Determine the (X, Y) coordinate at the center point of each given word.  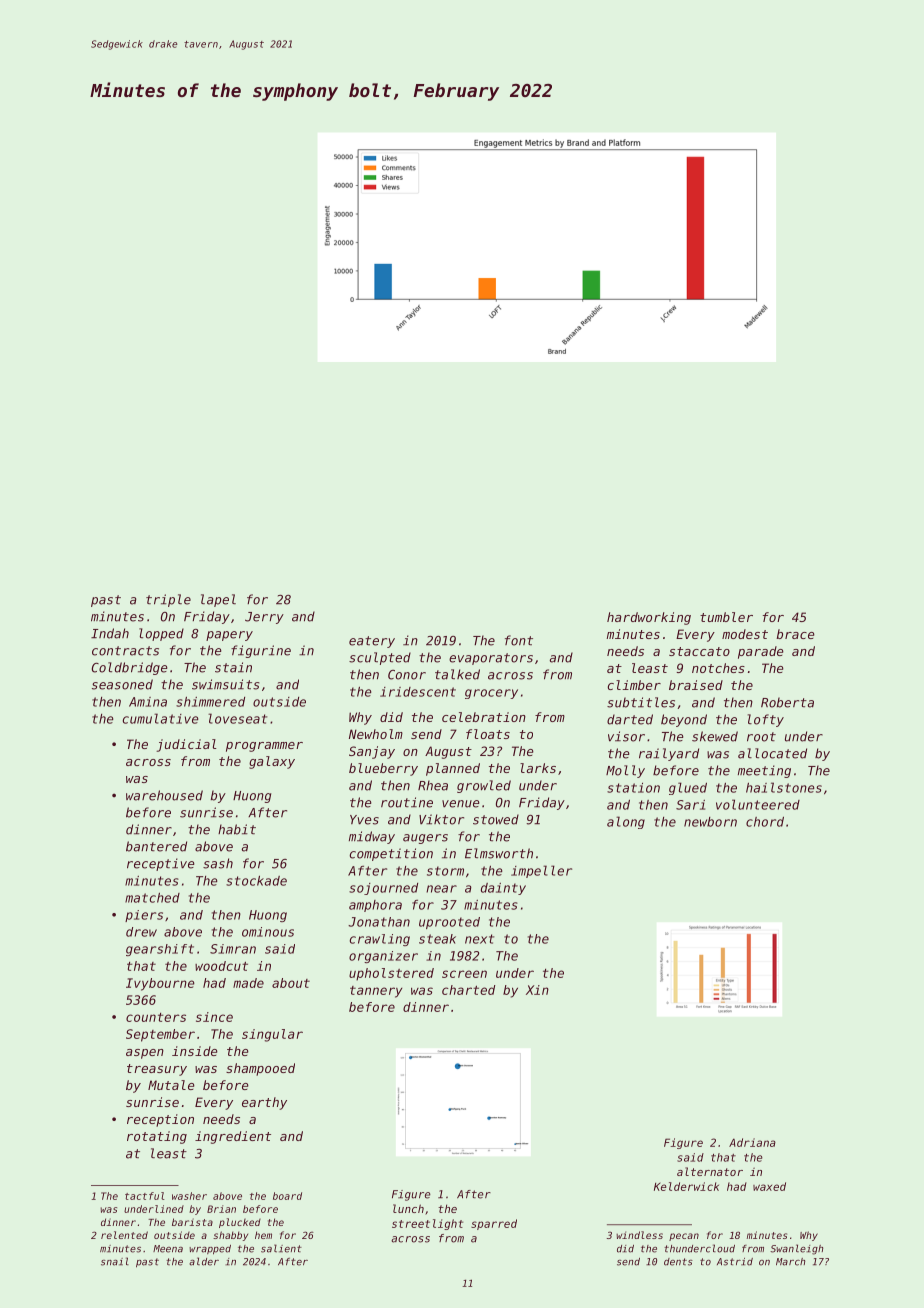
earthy (264, 1103)
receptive (161, 864)
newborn (710, 822)
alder (204, 1261)
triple (168, 600)
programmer (264, 747)
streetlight (427, 1224)
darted (630, 719)
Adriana (752, 1142)
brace (795, 634)
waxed (769, 1186)
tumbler (726, 617)
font (519, 640)
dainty (503, 889)
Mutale (171, 1085)
